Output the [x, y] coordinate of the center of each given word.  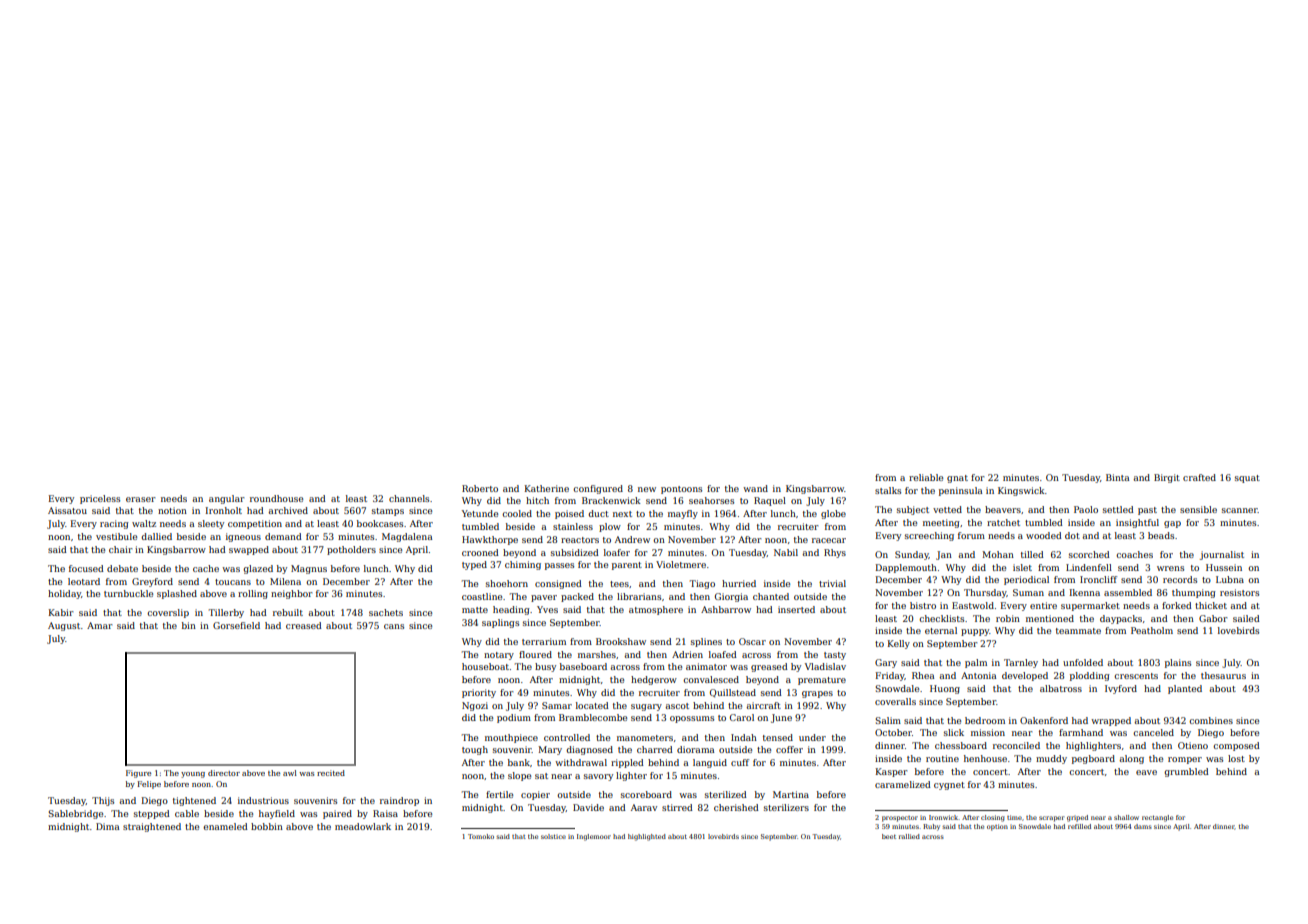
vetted [947, 509]
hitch [537, 500]
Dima [108, 826]
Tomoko [481, 836]
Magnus [309, 569]
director [224, 773]
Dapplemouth [906, 568]
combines [1211, 720]
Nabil [786, 552]
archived [288, 510]
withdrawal [581, 762]
